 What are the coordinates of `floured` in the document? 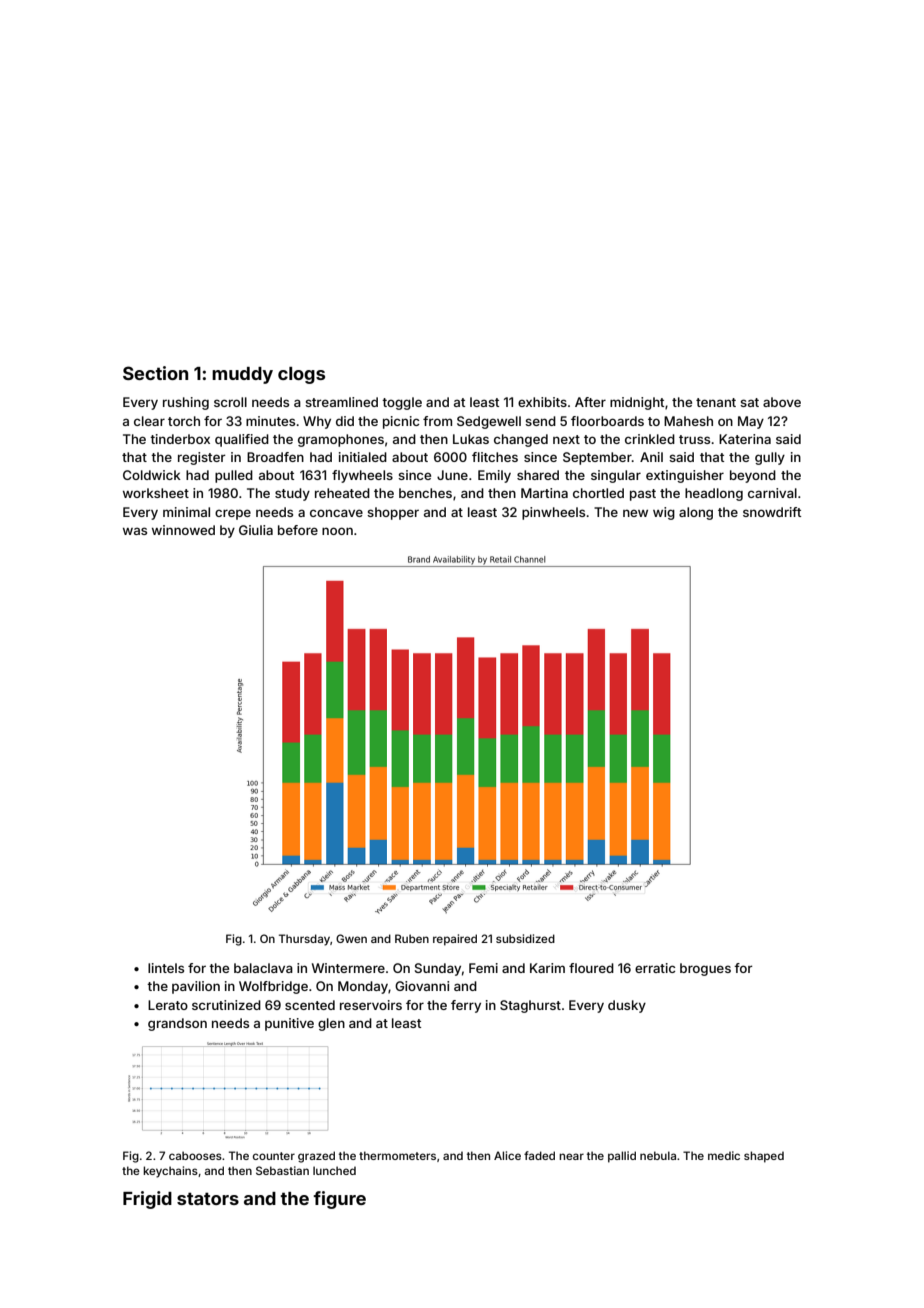 It's located at (591, 968).
